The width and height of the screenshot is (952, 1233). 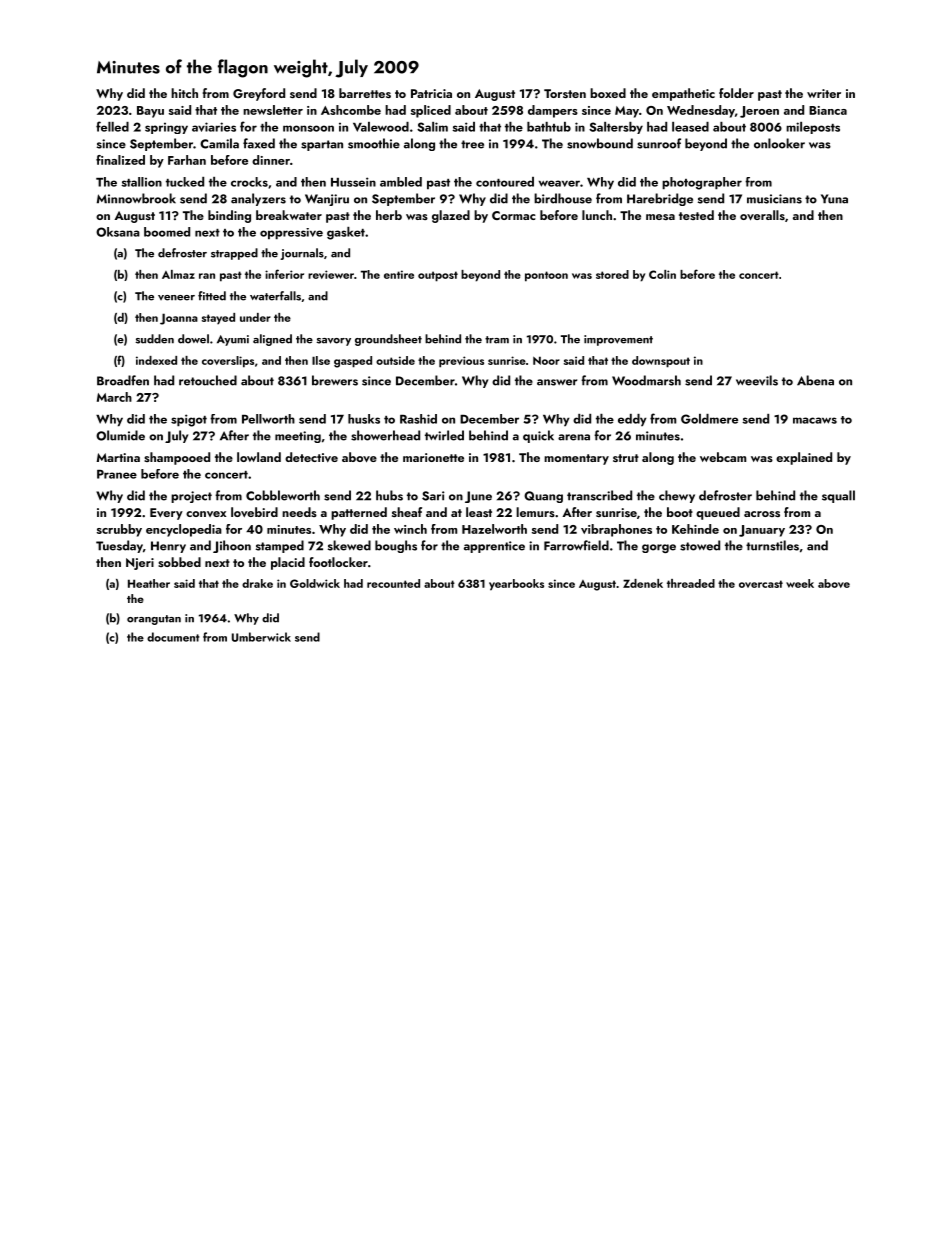 I want to click on birdhouse, so click(x=563, y=198).
